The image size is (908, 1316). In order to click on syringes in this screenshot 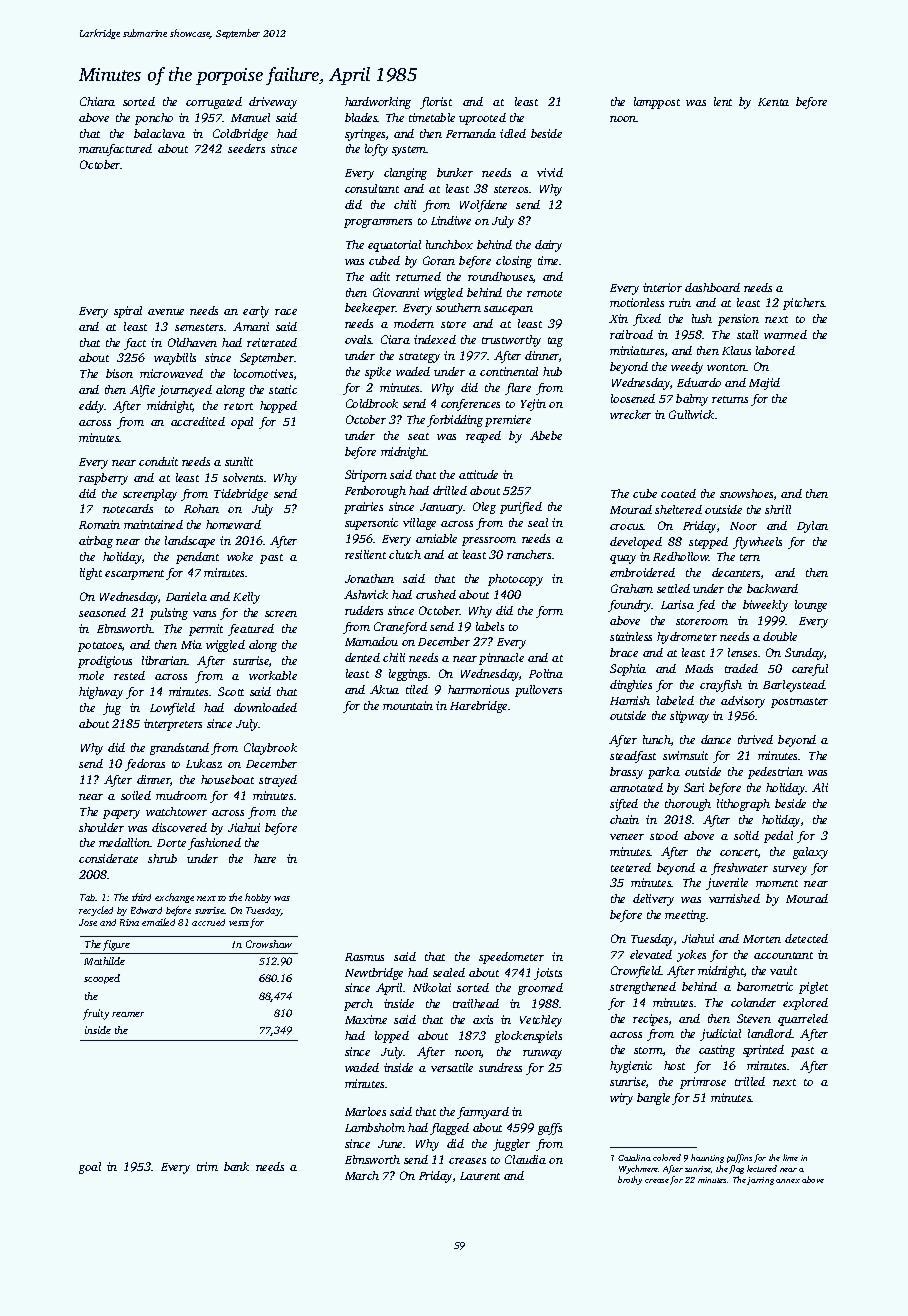, I will do `click(365, 135)`.
